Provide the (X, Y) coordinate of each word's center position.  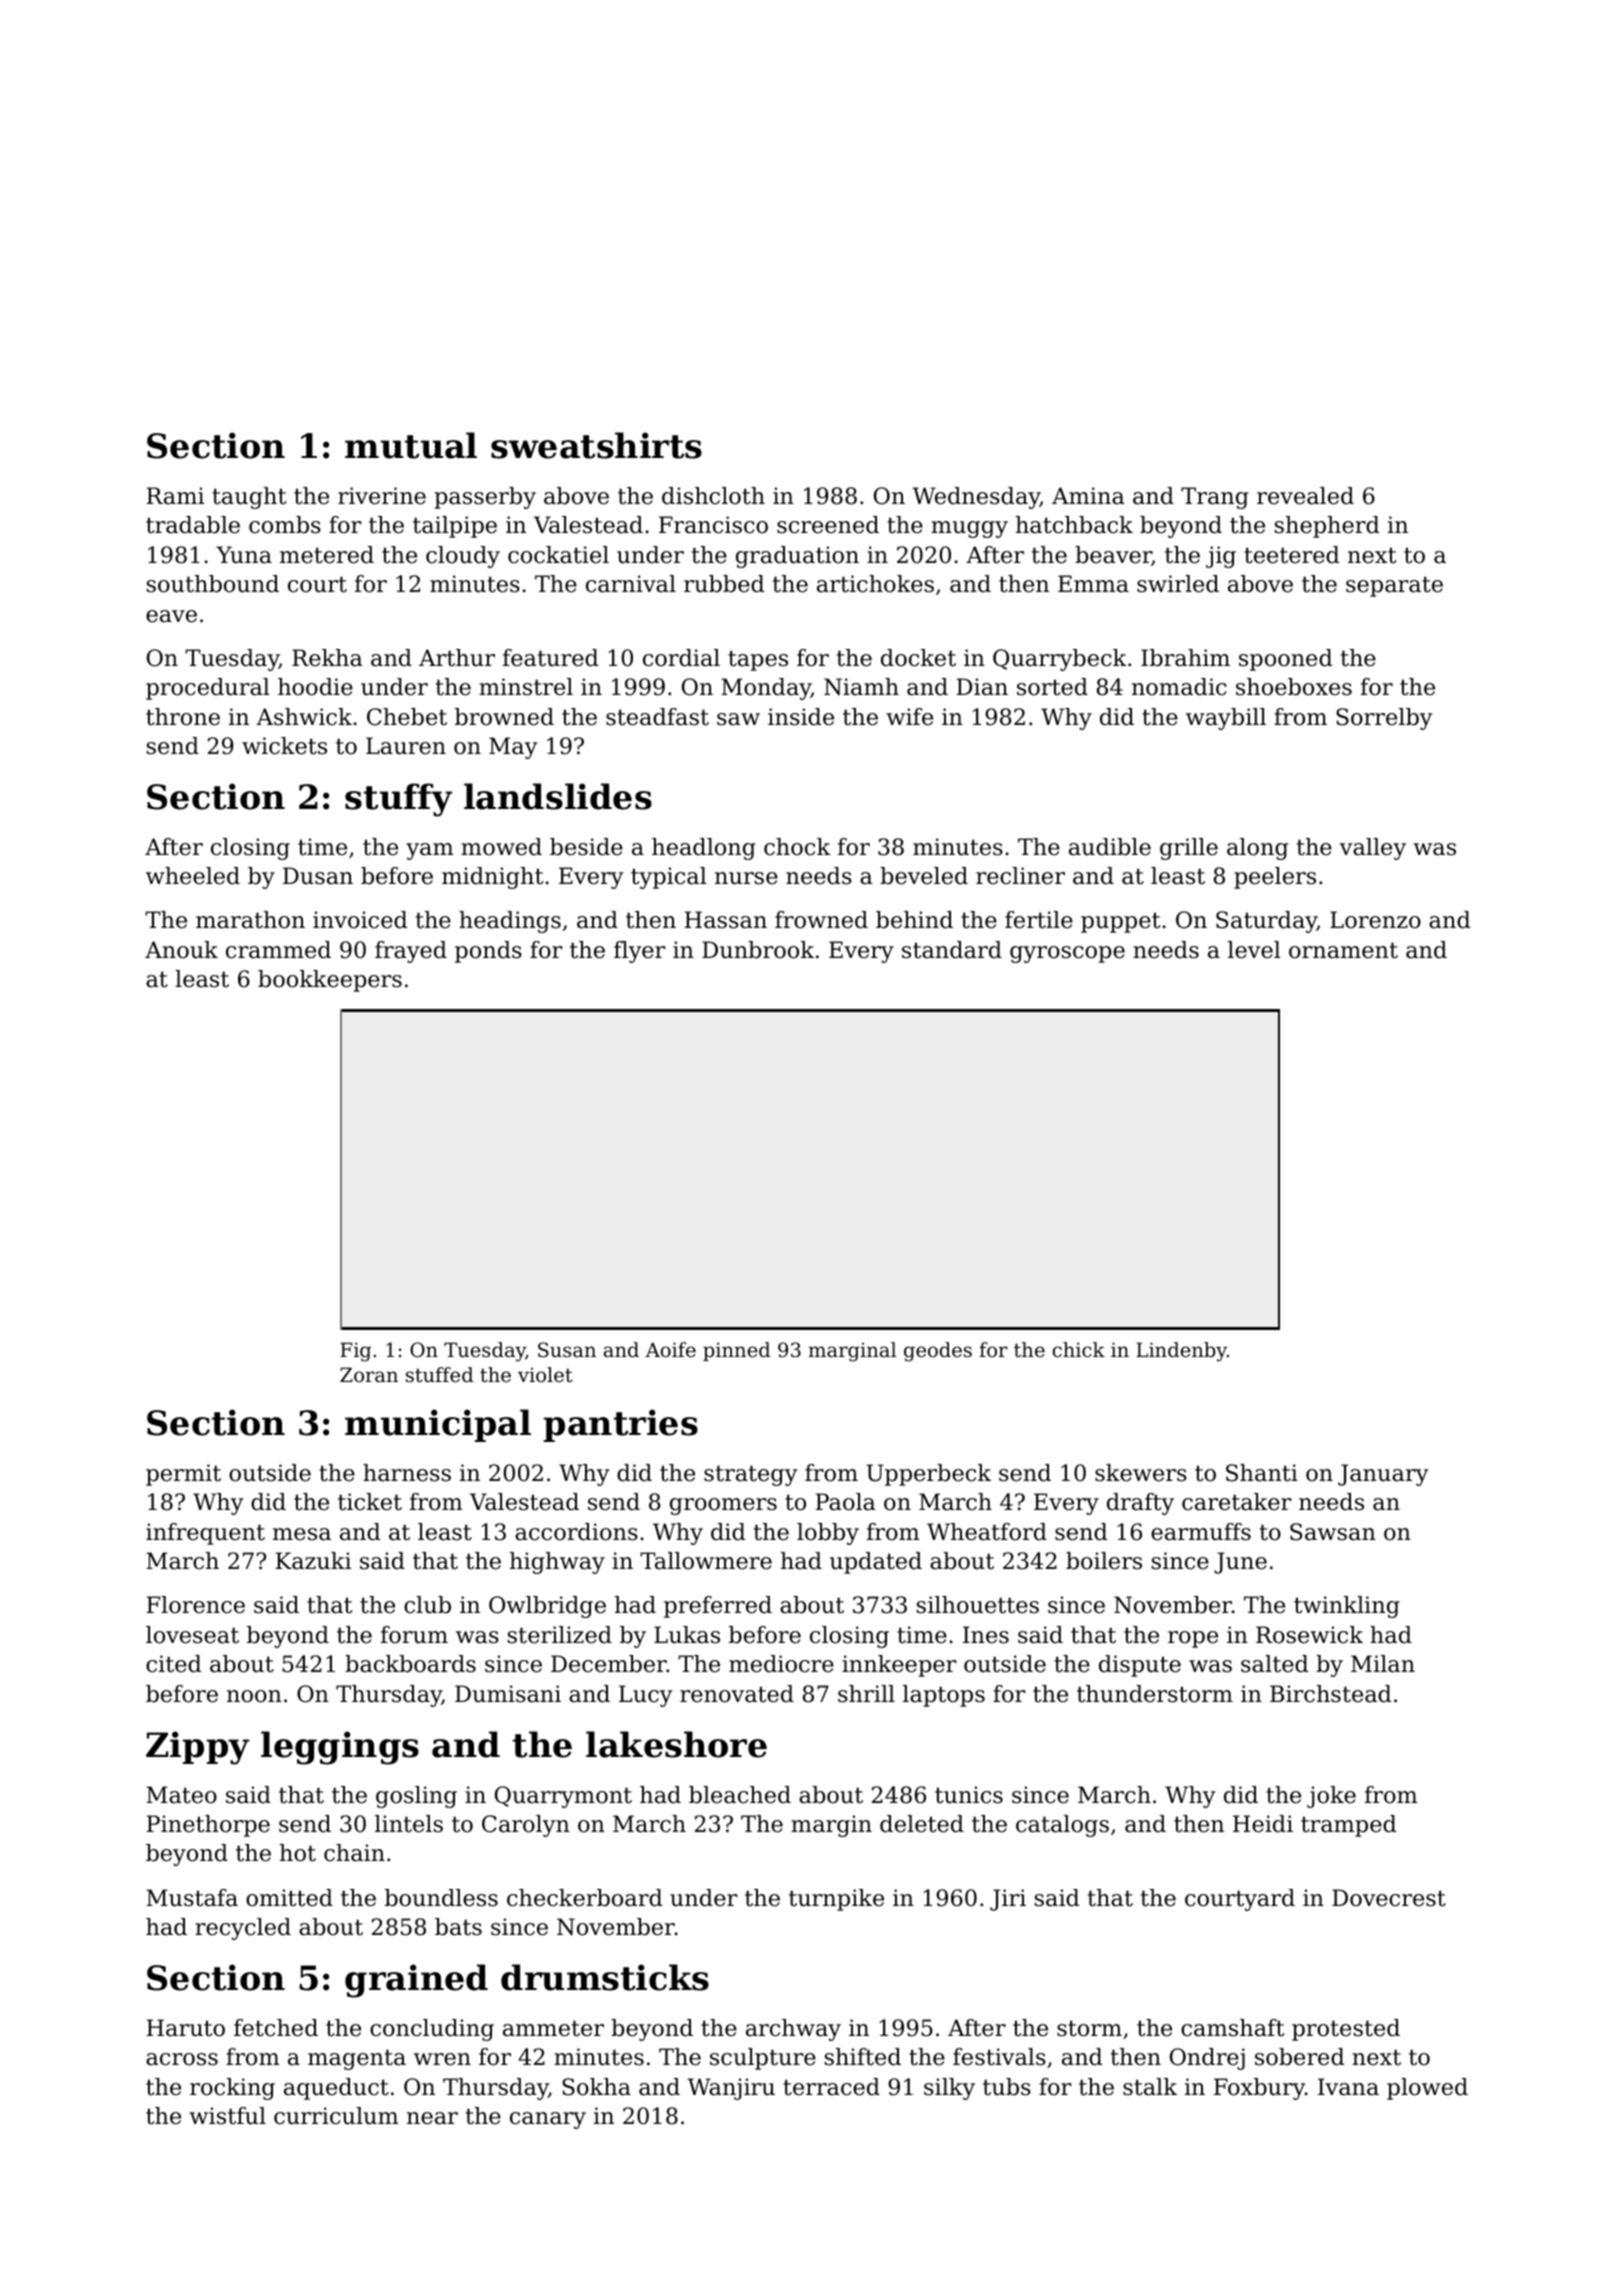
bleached (740, 1795)
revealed (1305, 496)
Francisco (713, 525)
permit (183, 1475)
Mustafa (192, 1898)
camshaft (1232, 2028)
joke (1331, 1797)
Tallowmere (706, 1561)
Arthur (457, 658)
